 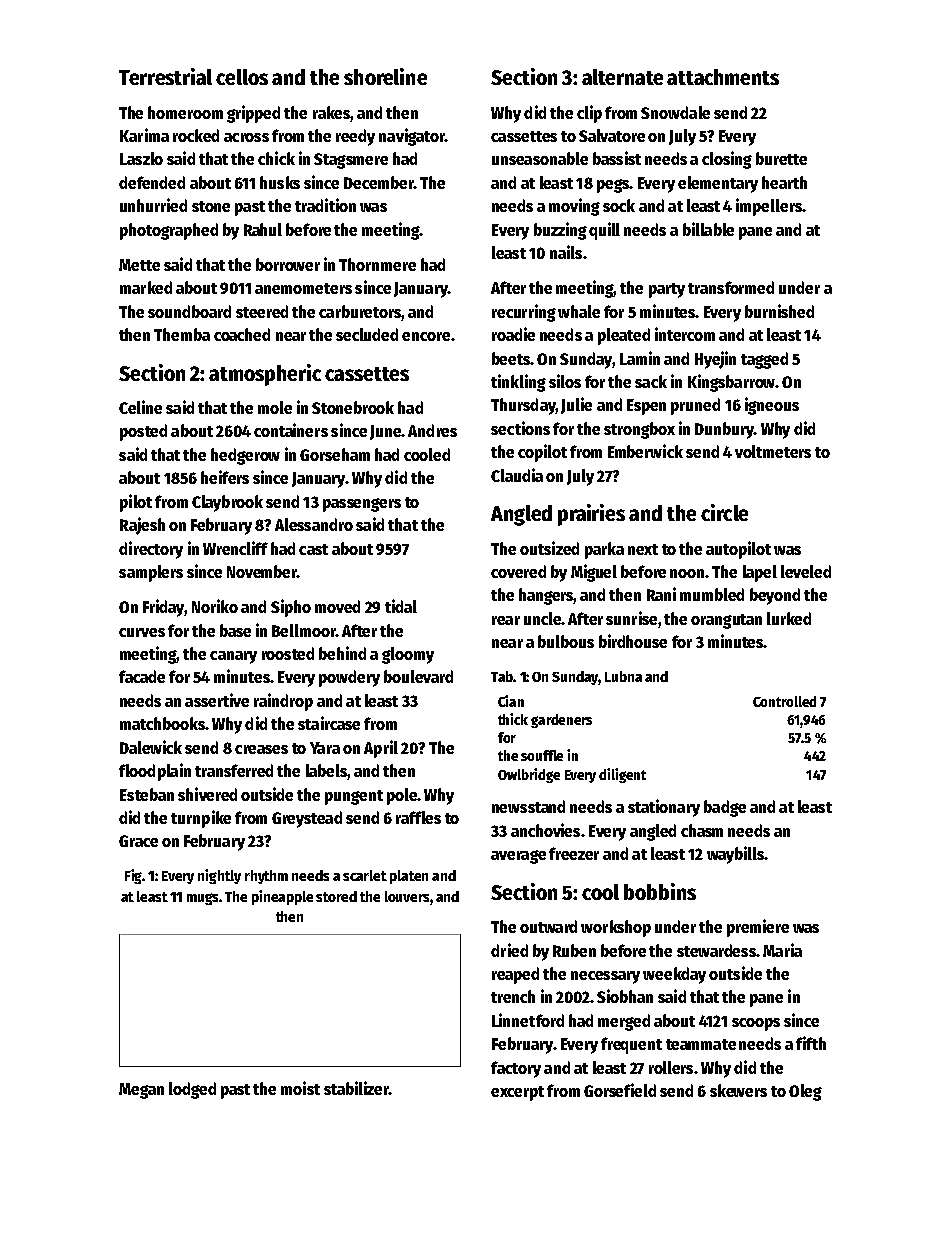 I want to click on badge, so click(x=725, y=808).
